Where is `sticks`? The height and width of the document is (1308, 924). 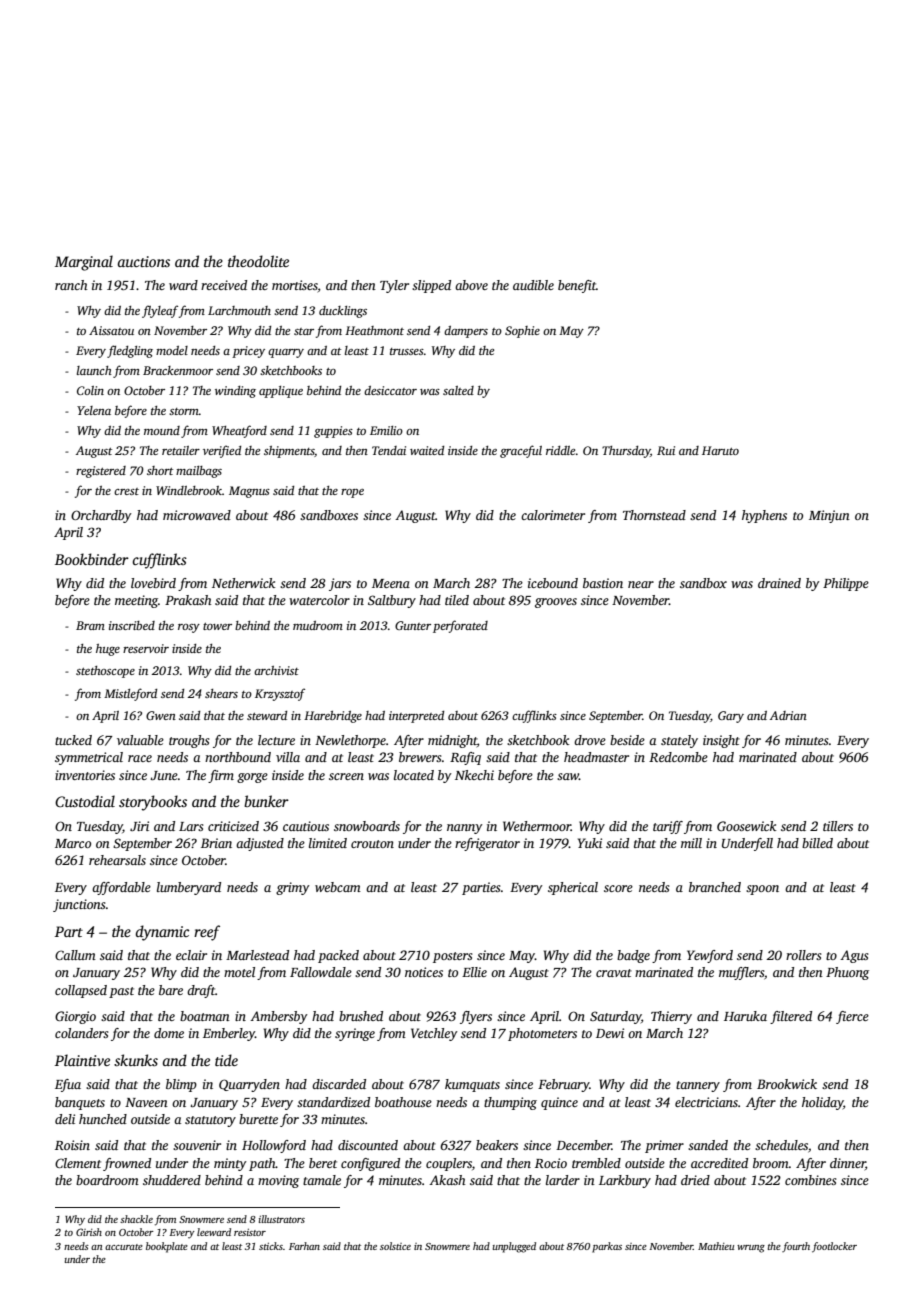
sticks is located at coordinates (271, 1246).
